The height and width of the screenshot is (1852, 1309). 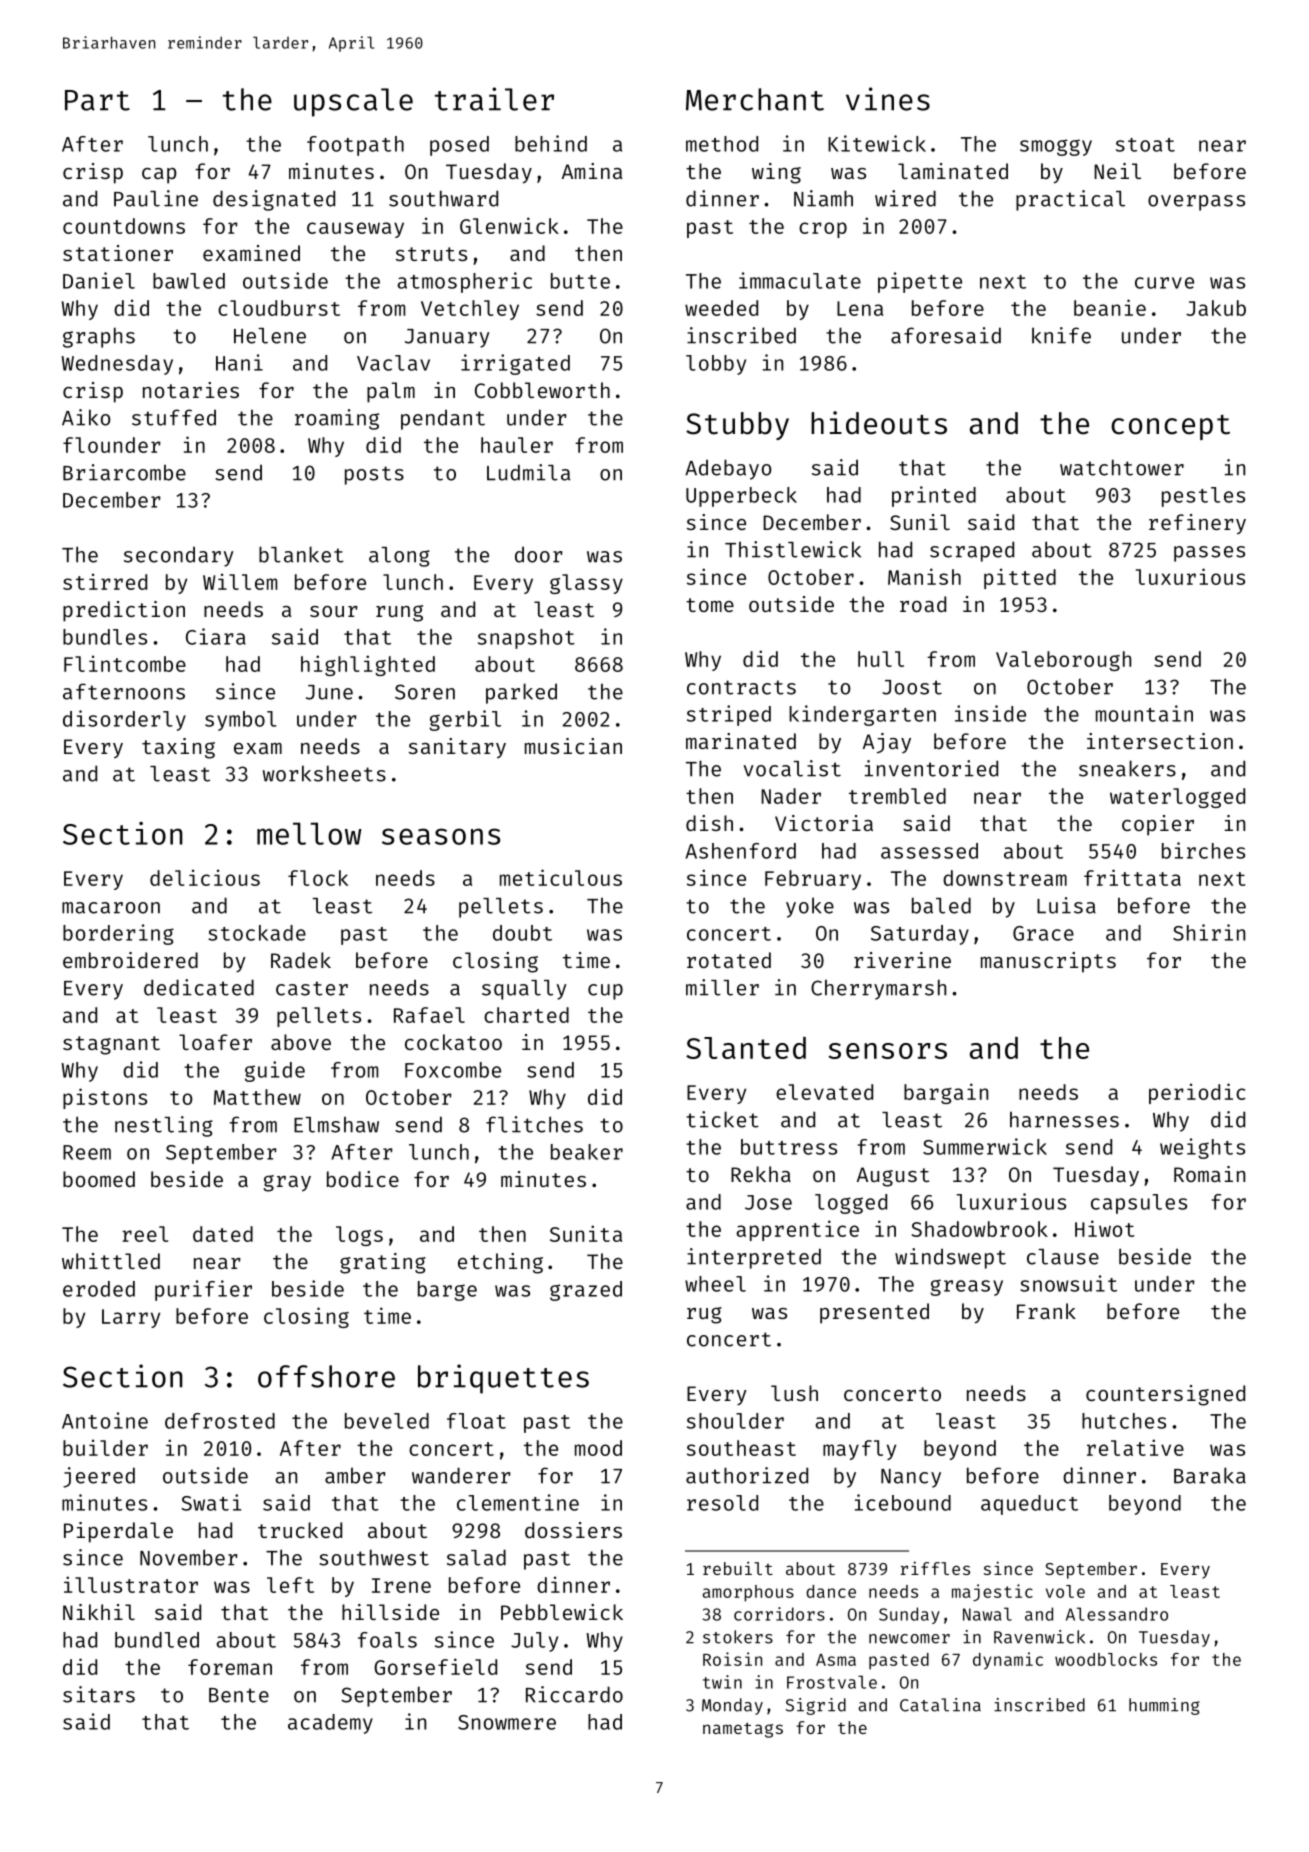 I want to click on Part, so click(x=97, y=100).
